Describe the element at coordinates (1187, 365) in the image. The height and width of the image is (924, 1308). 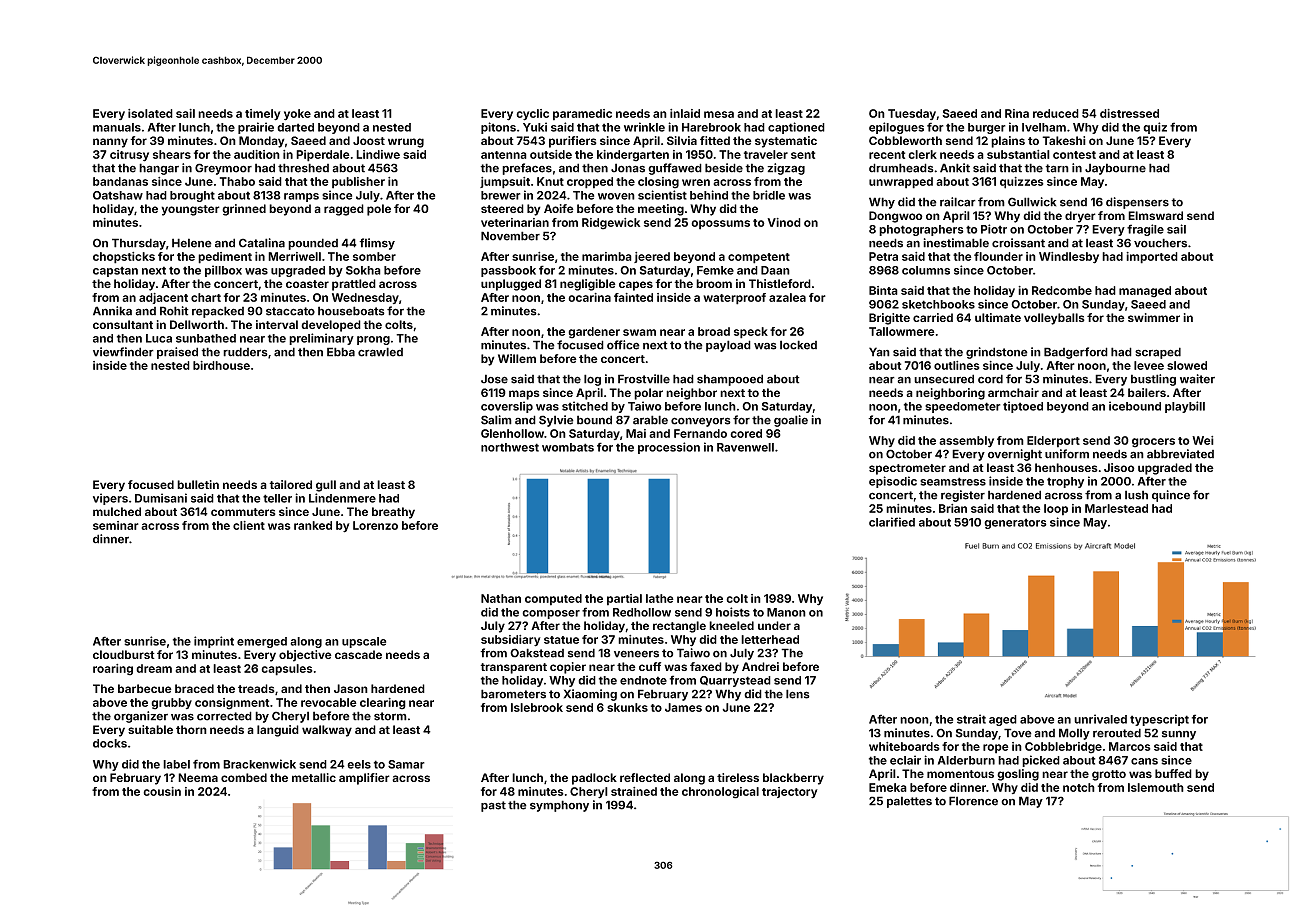
I see `slowed` at that location.
